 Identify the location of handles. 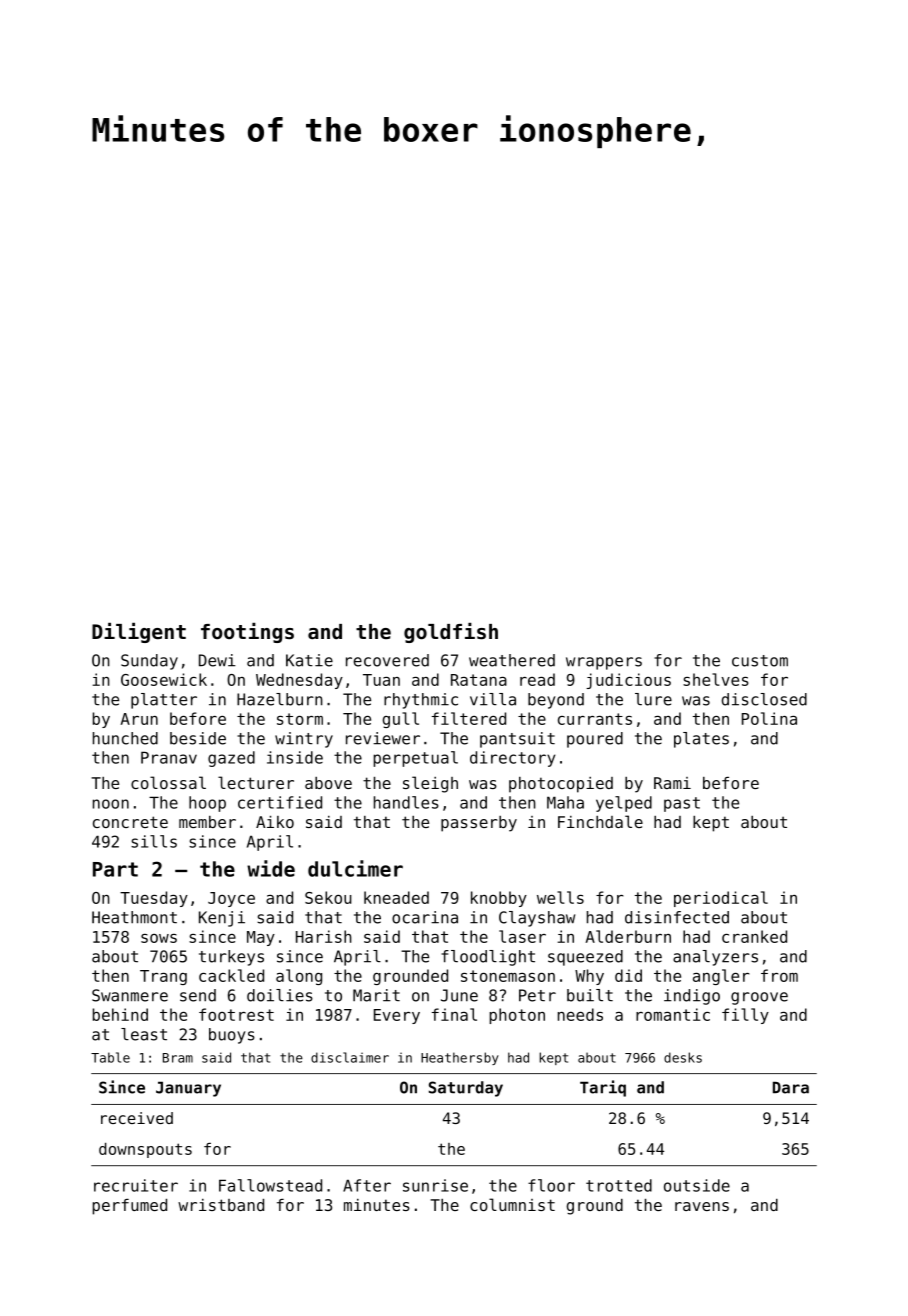
(406, 802).
